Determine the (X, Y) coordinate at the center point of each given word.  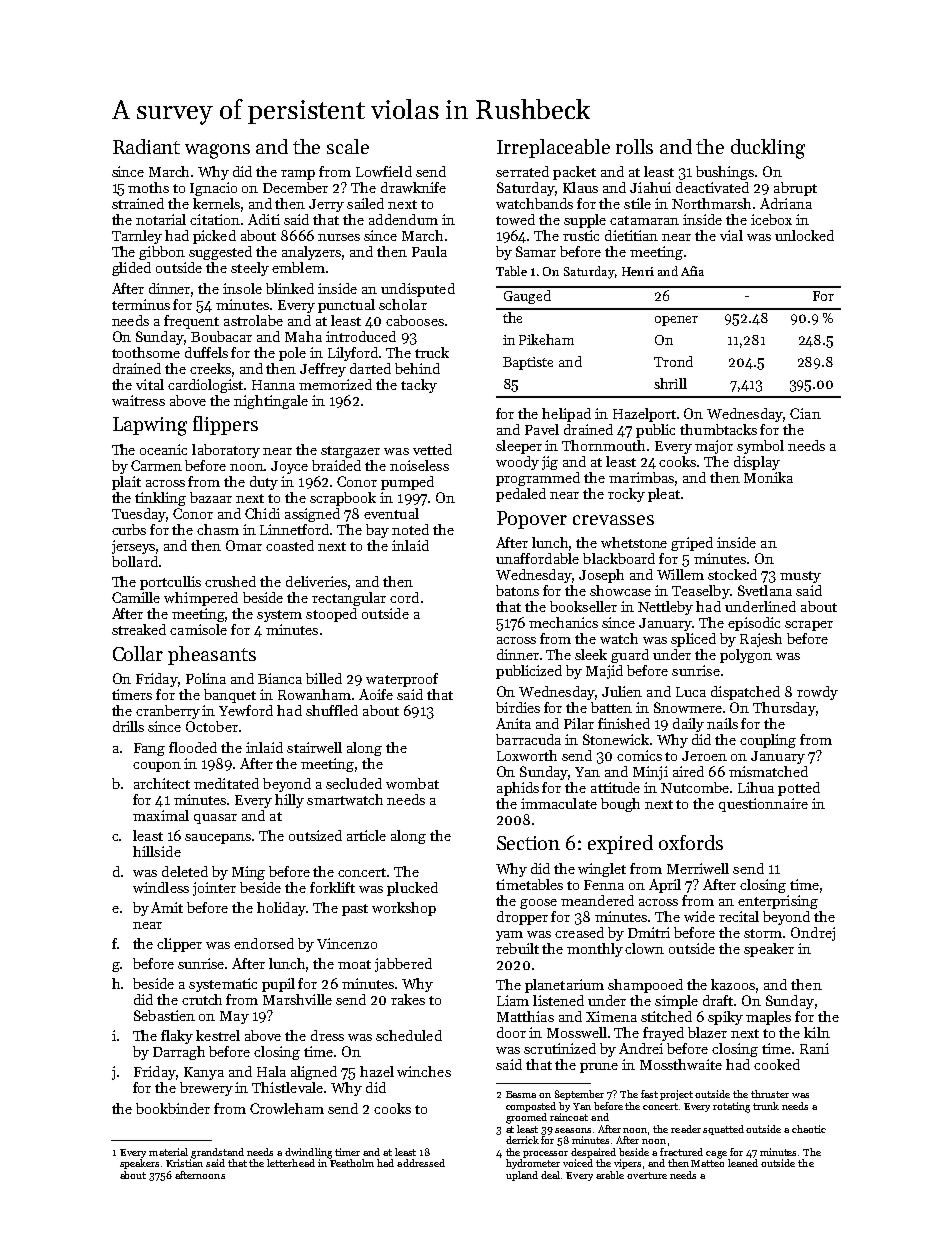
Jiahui (650, 187)
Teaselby (701, 592)
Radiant (146, 146)
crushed (230, 581)
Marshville (297, 999)
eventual (391, 513)
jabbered (403, 965)
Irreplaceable (553, 148)
